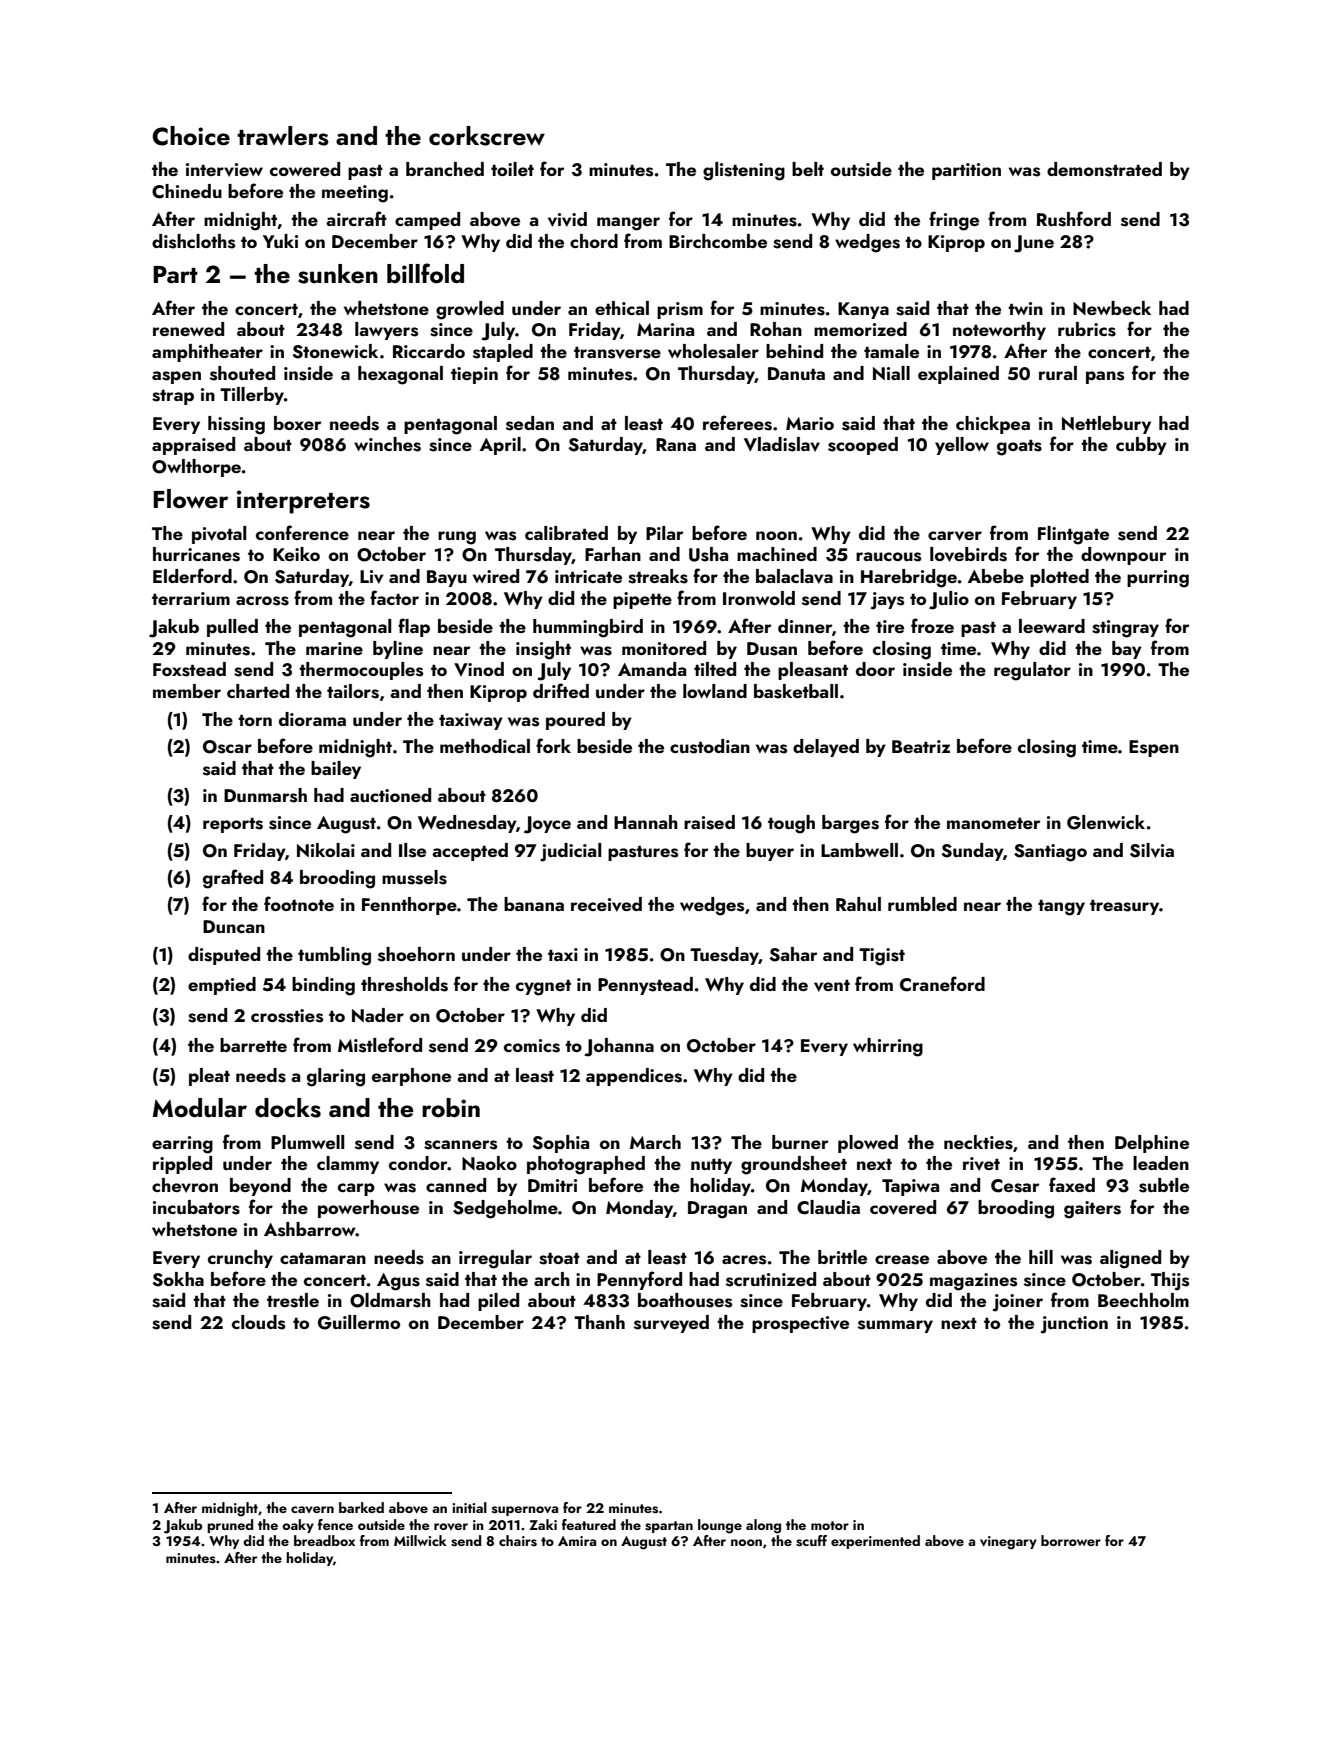 The image size is (1342, 1737). What do you see at coordinates (744, 171) in the image?
I see `glistening` at bounding box center [744, 171].
